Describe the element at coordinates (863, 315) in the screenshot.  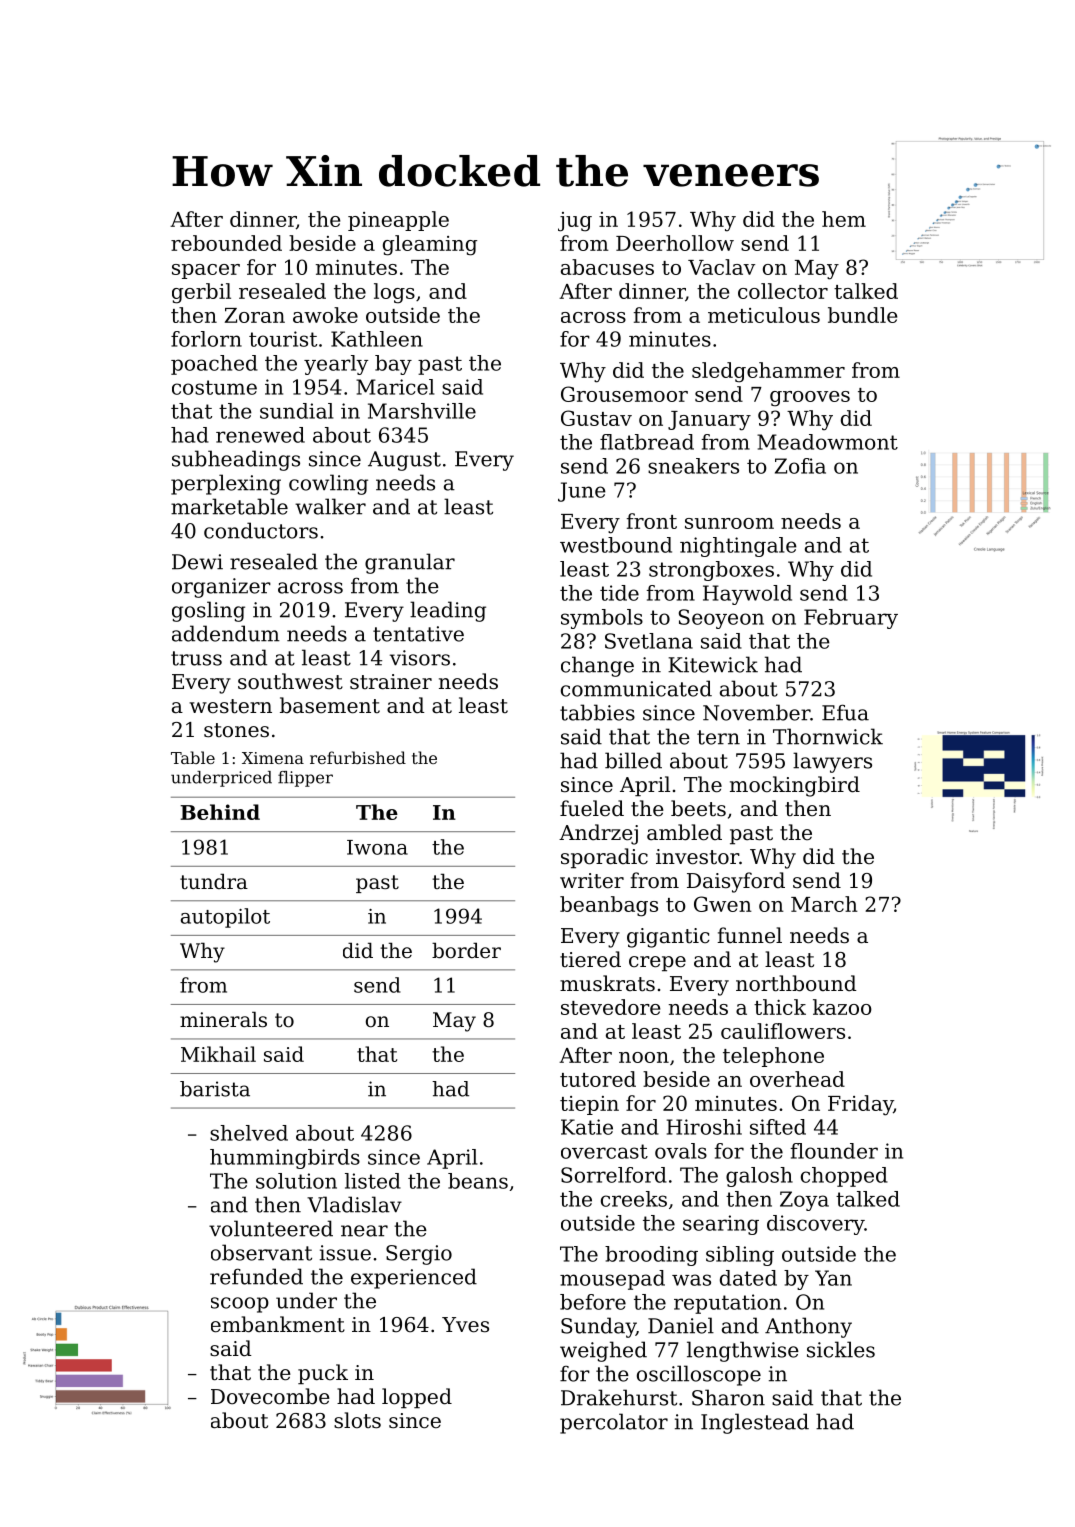
I see `bundle` at that location.
